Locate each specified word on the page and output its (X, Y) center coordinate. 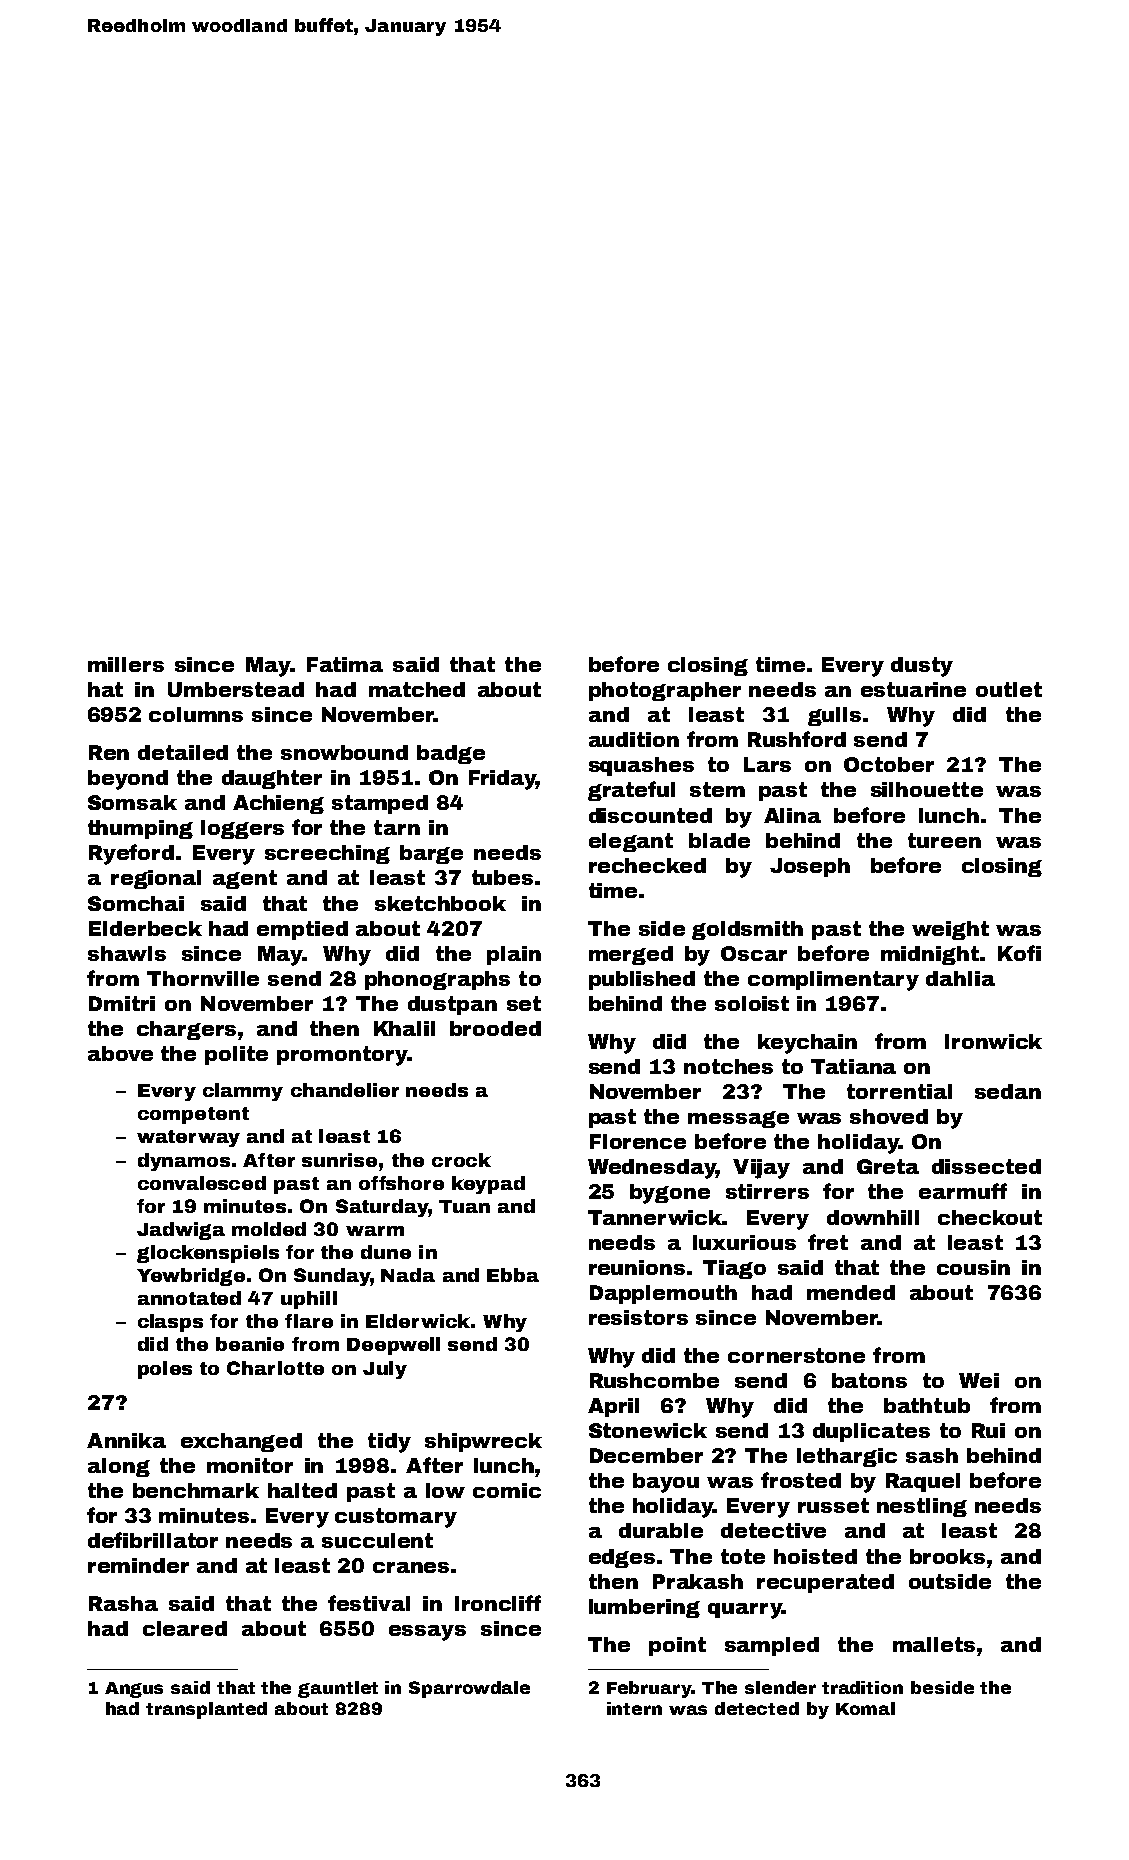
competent (193, 1115)
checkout (990, 1217)
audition (634, 739)
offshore (401, 1183)
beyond (128, 780)
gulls (834, 716)
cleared (185, 1628)
